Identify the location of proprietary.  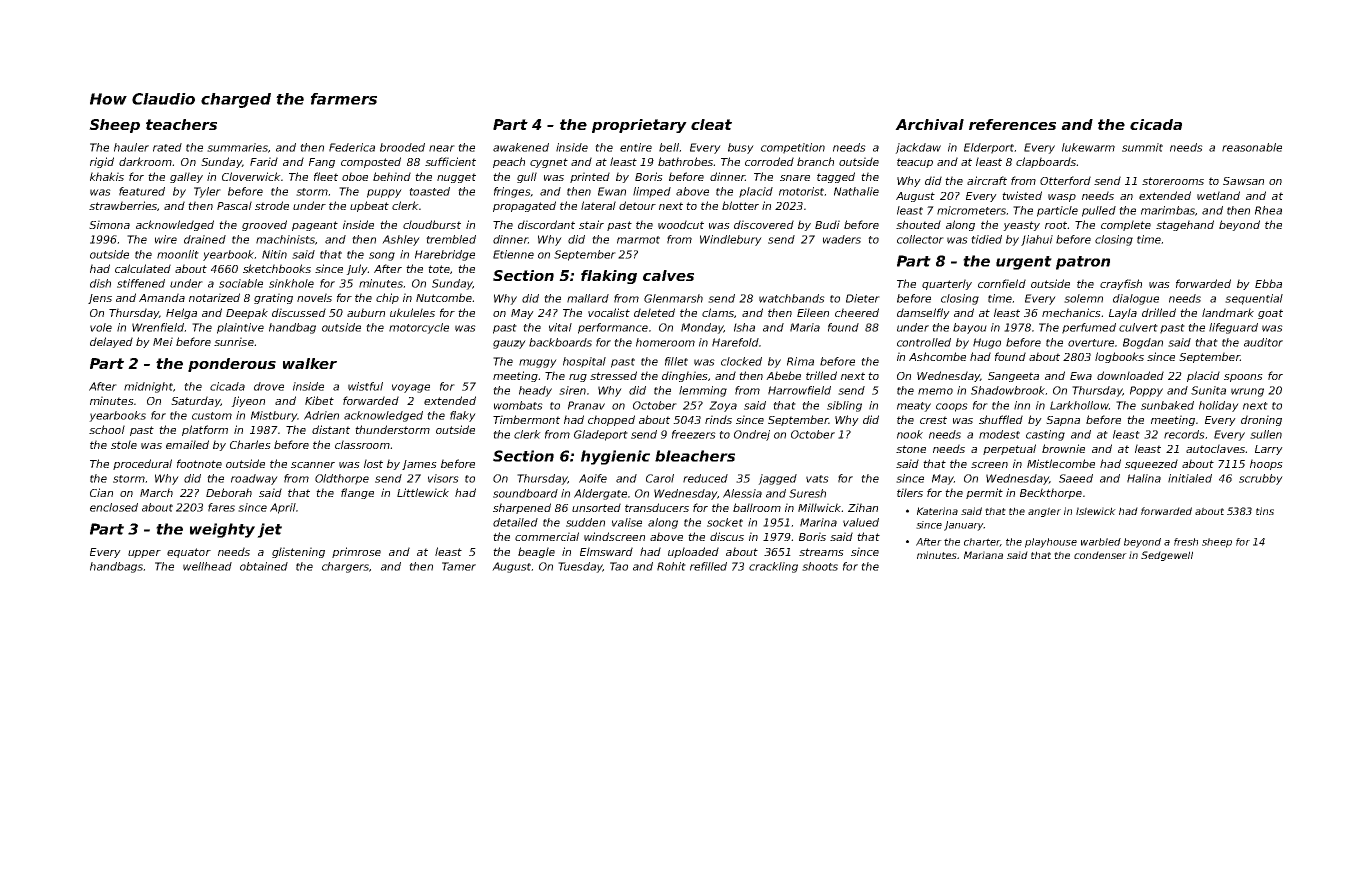
(639, 126).
